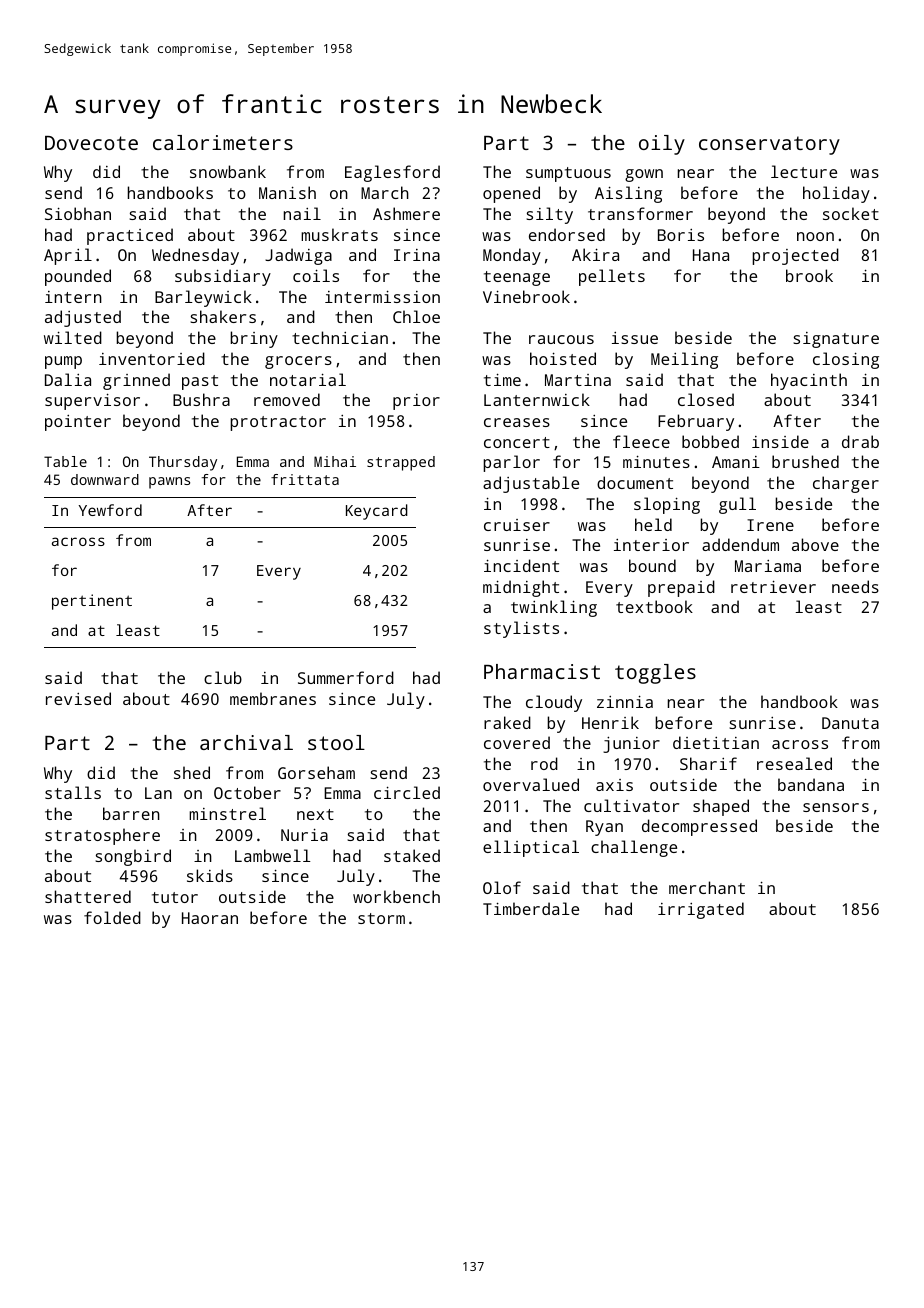 The height and width of the document is (1308, 924). I want to click on shattered, so click(88, 896).
